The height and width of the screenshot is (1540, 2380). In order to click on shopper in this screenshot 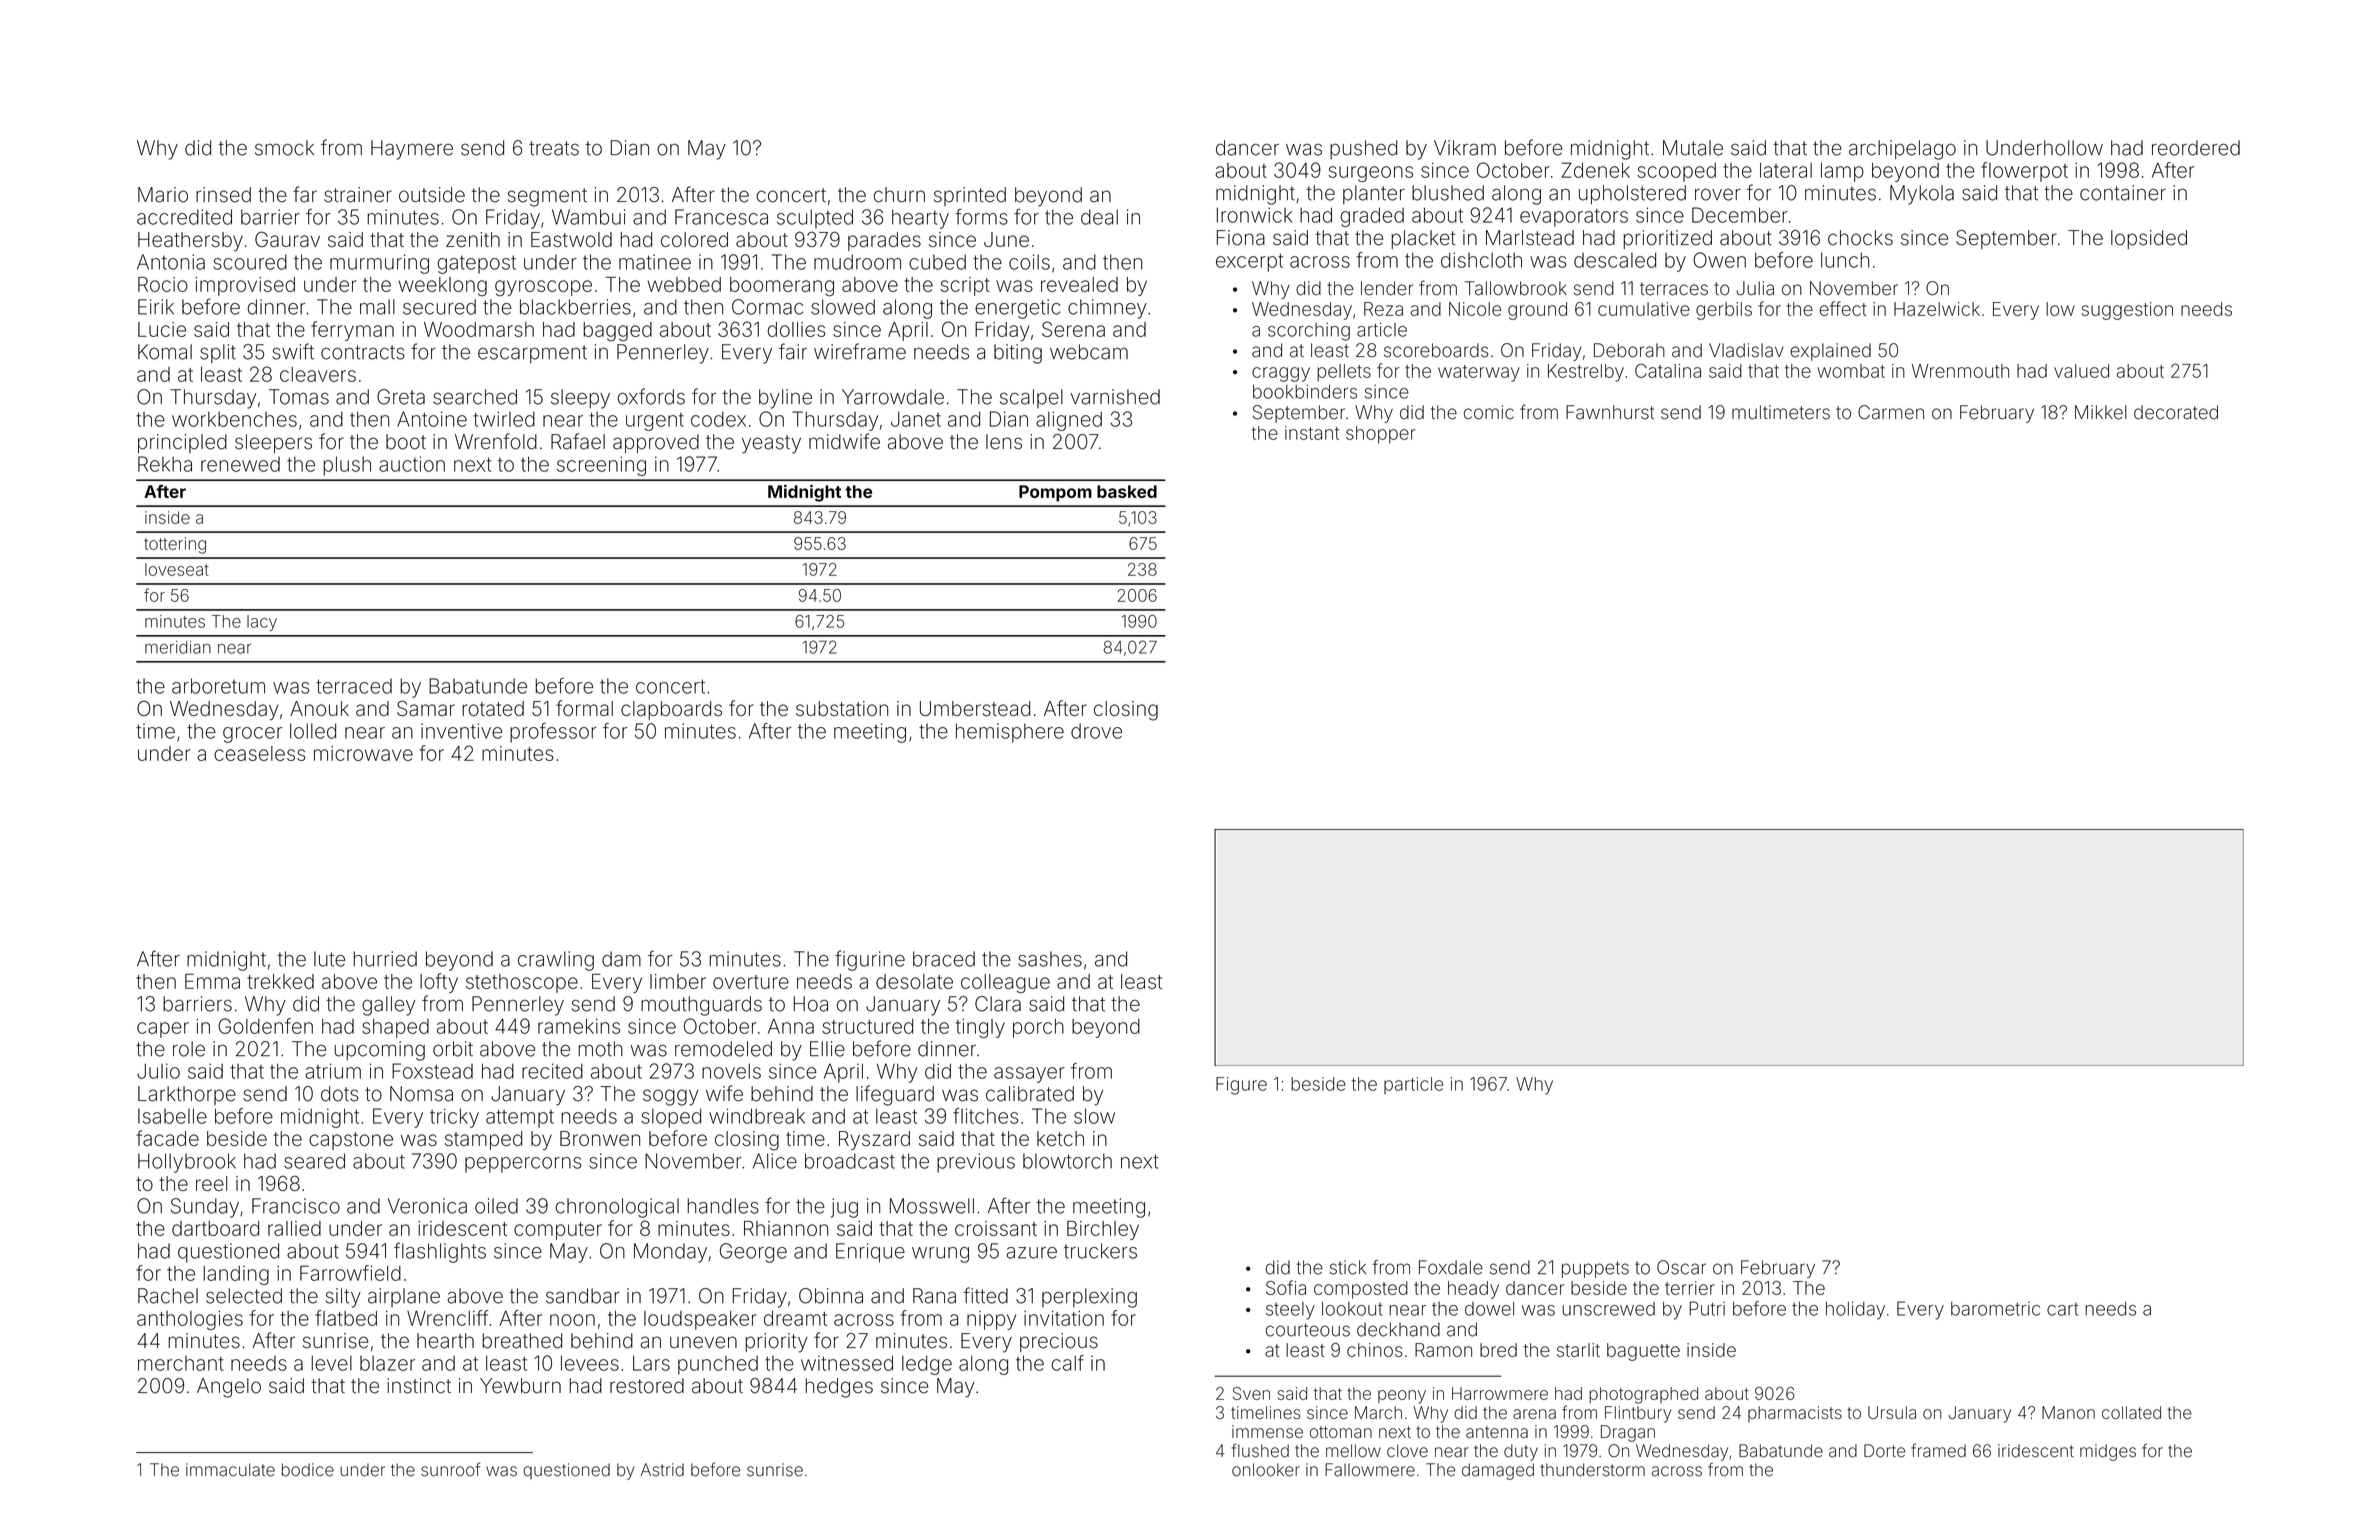, I will do `click(1381, 435)`.
